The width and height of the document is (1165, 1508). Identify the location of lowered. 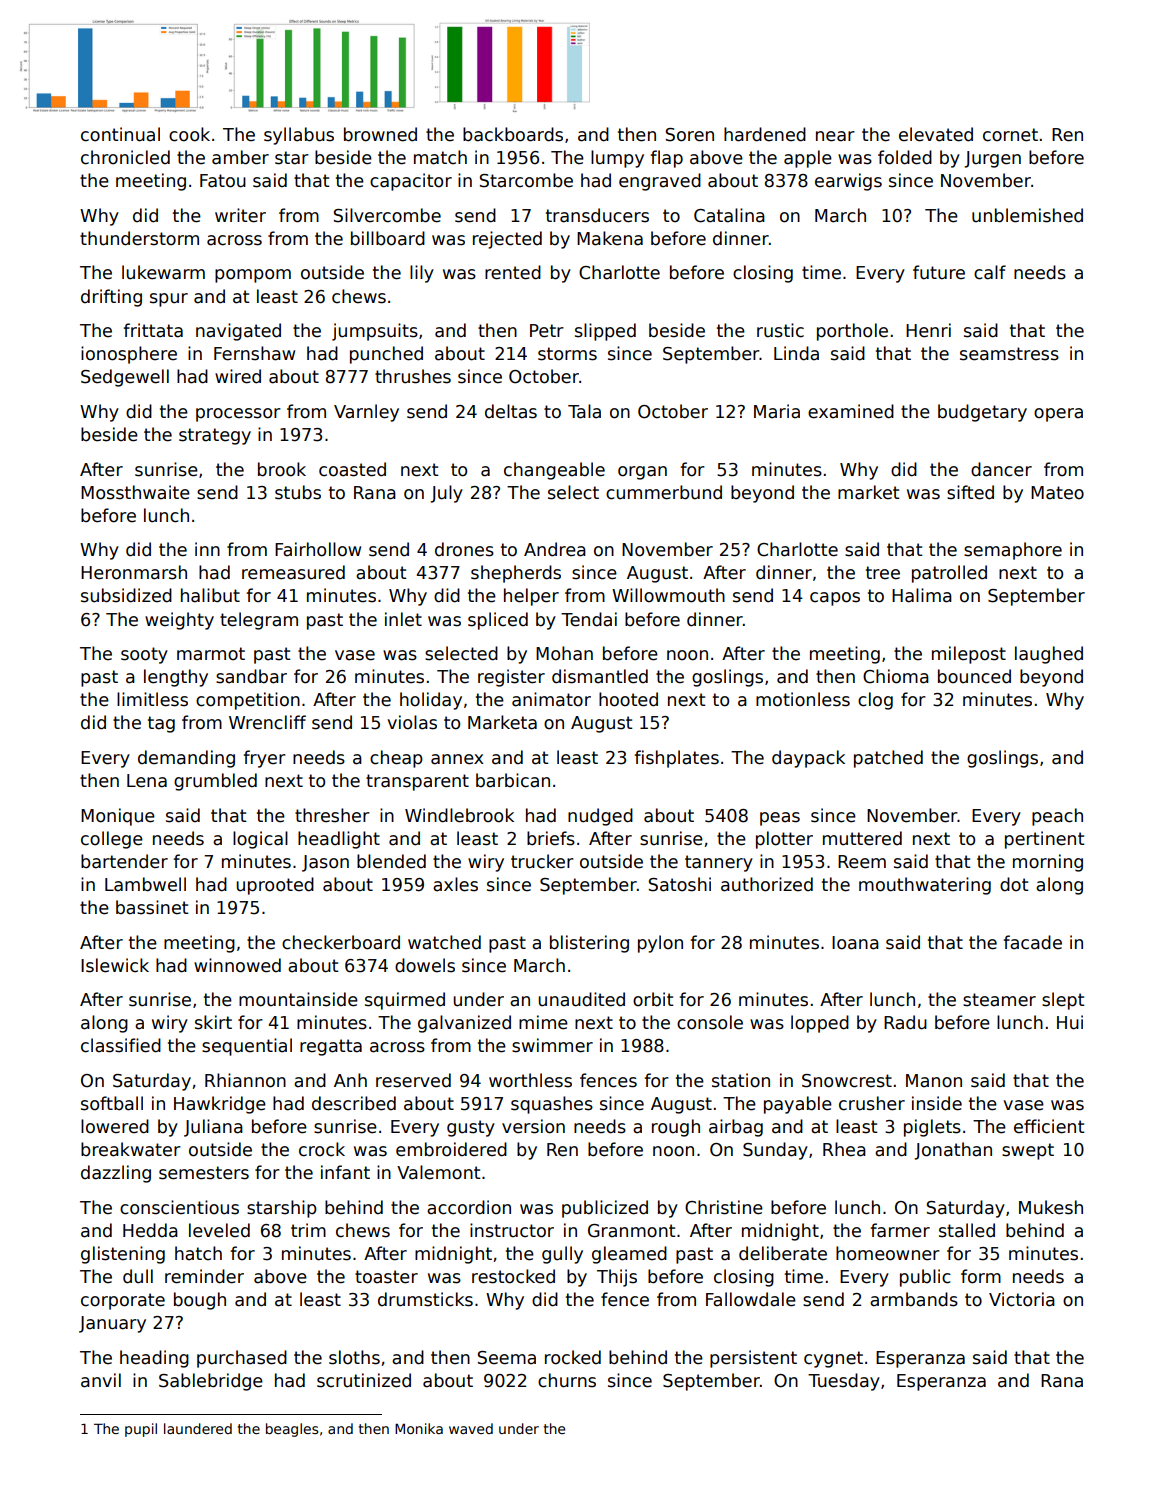
(115, 1126).
